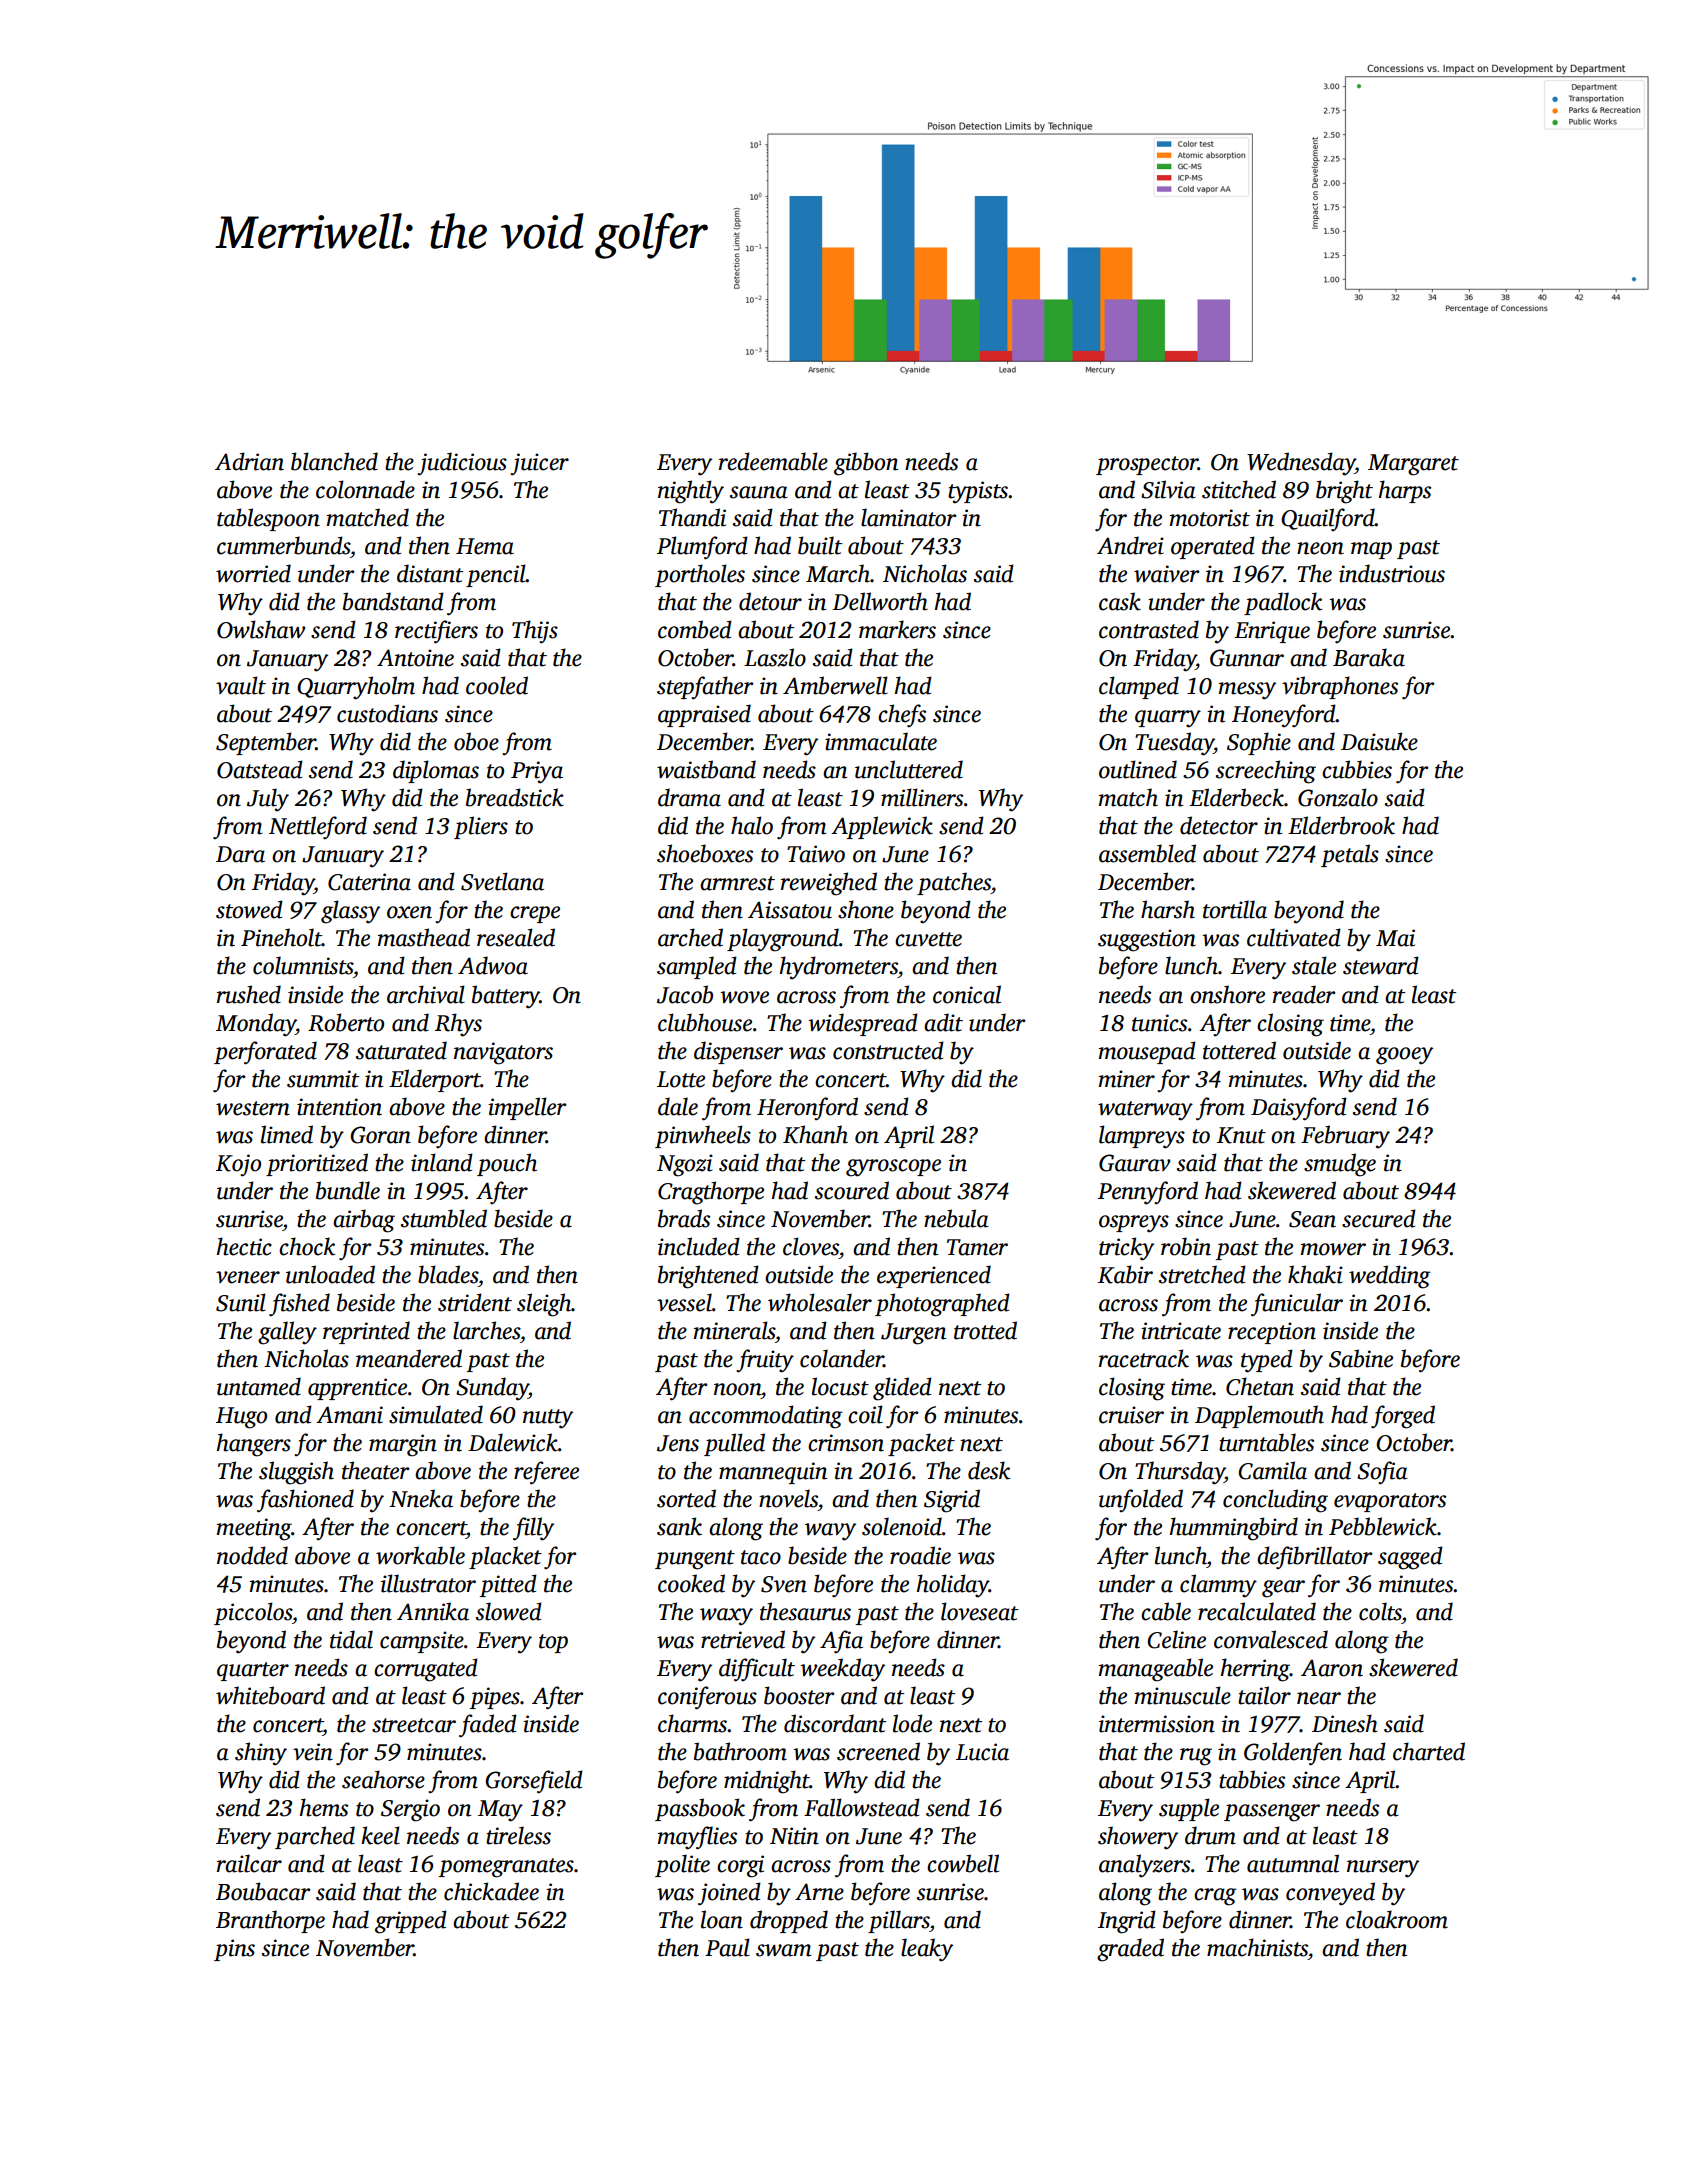 This screenshot has height=2178, width=1683. I want to click on strident, so click(475, 1302).
